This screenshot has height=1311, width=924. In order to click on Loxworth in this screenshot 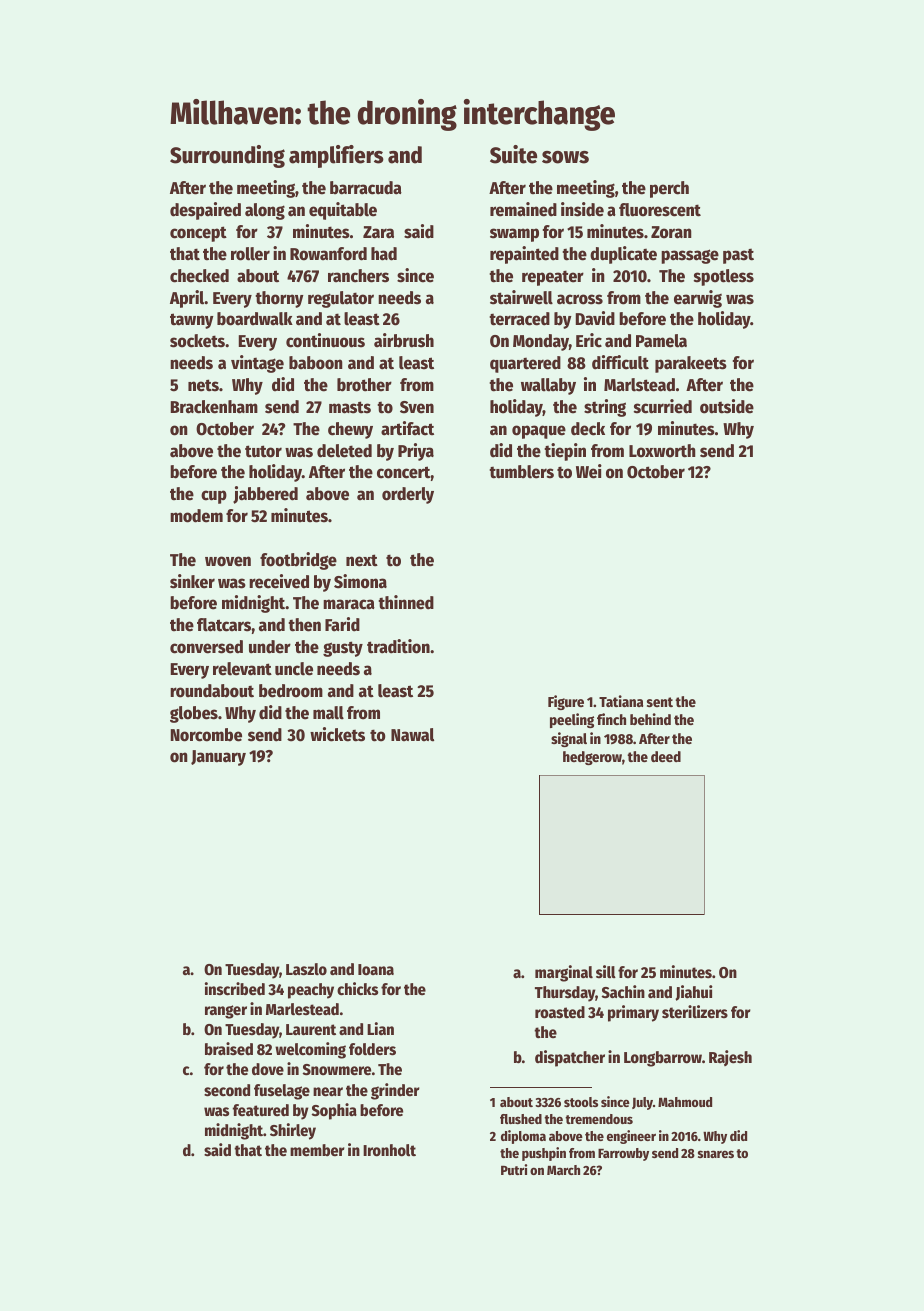, I will do `click(662, 451)`.
